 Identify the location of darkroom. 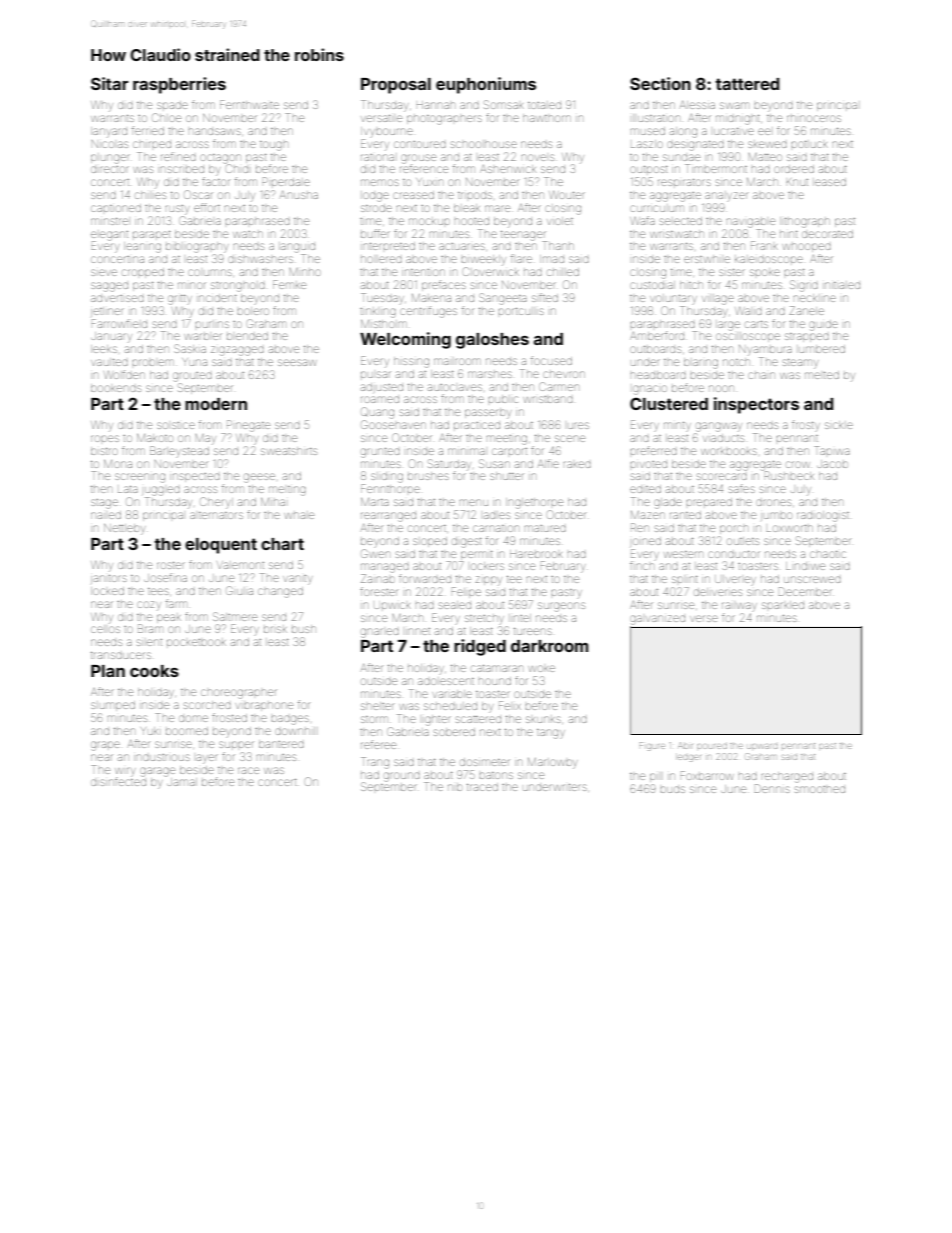
(550, 646).
